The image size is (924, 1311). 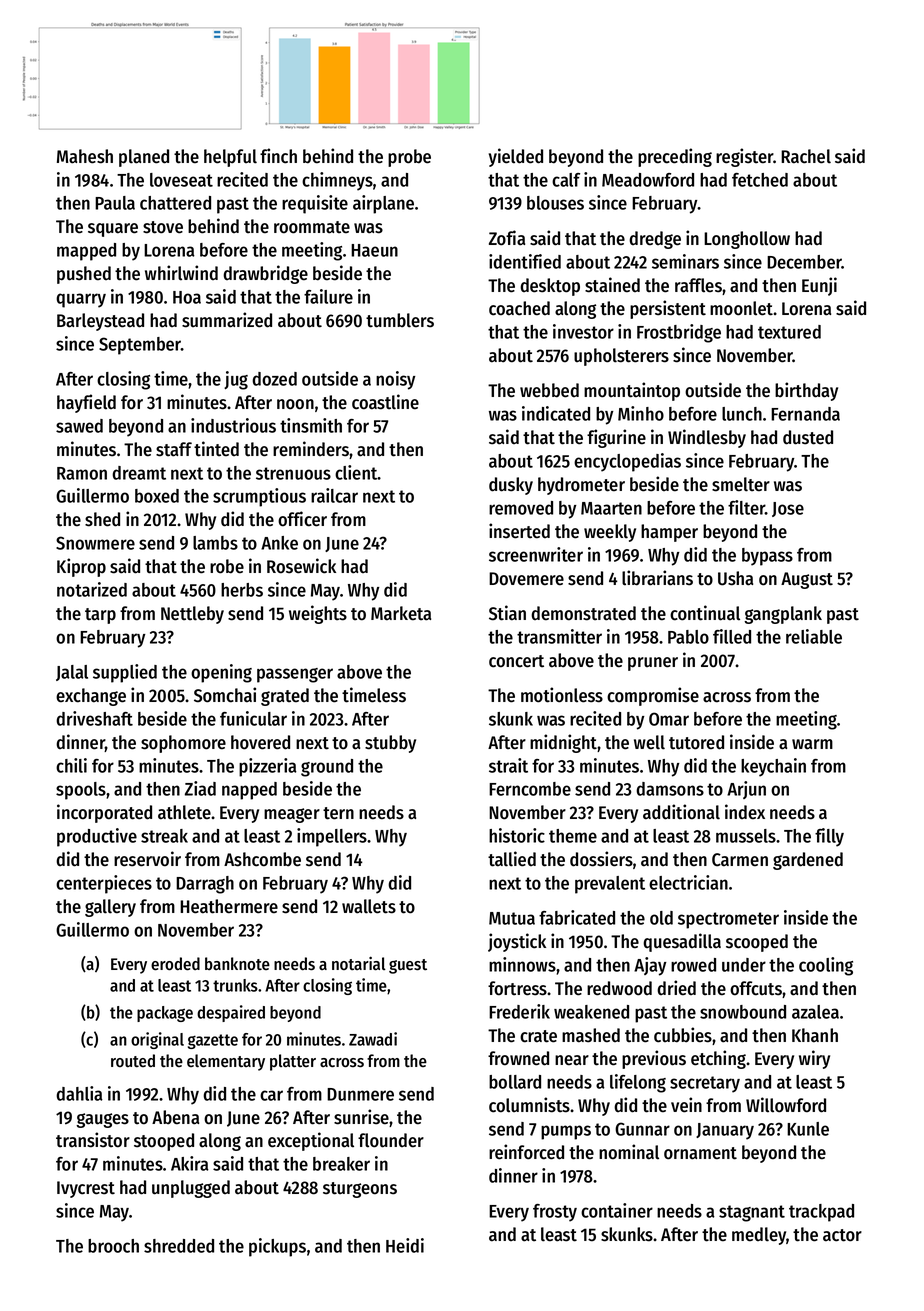 What do you see at coordinates (516, 157) in the screenshot?
I see `yielded` at bounding box center [516, 157].
